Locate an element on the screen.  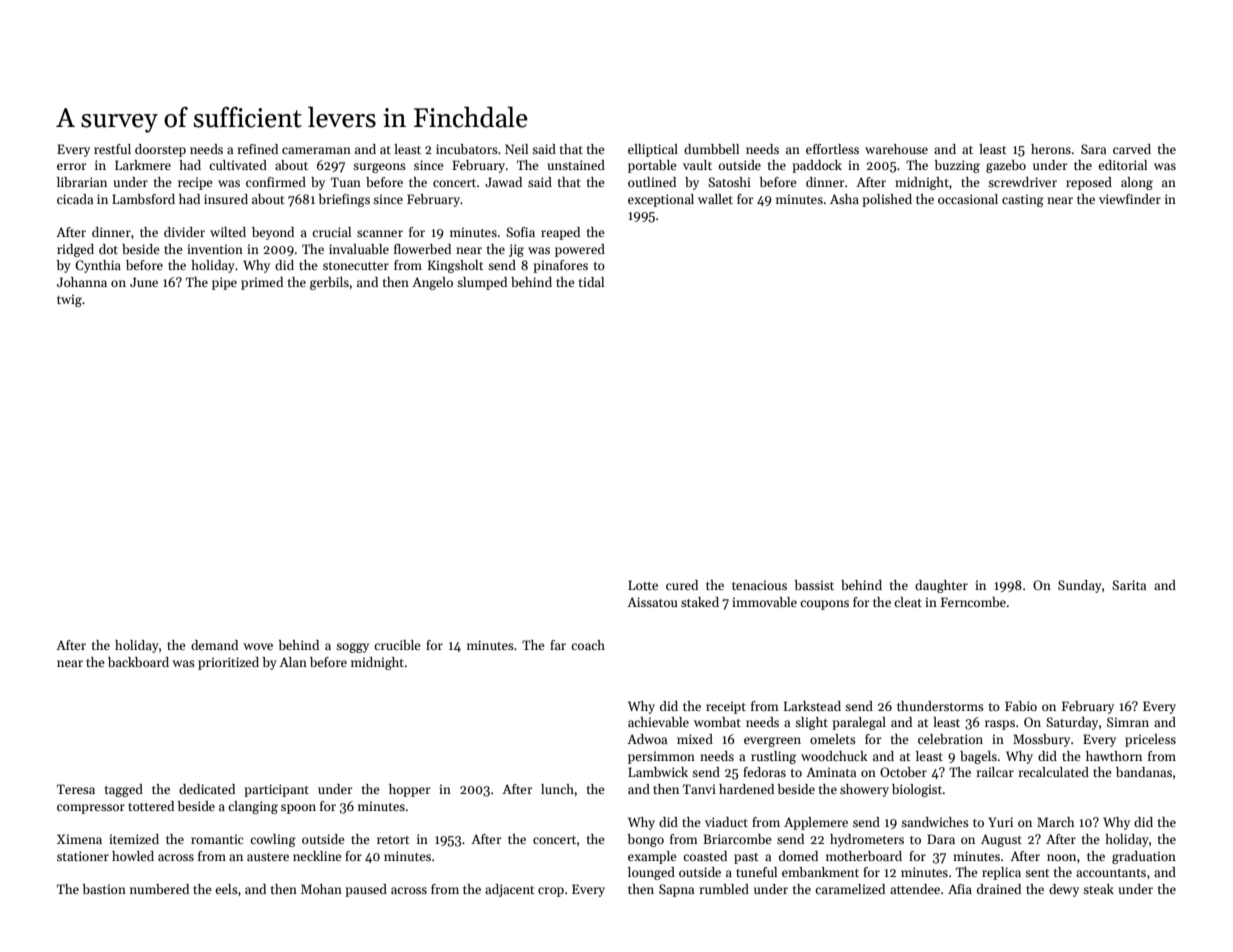
twig is located at coordinates (69, 300).
